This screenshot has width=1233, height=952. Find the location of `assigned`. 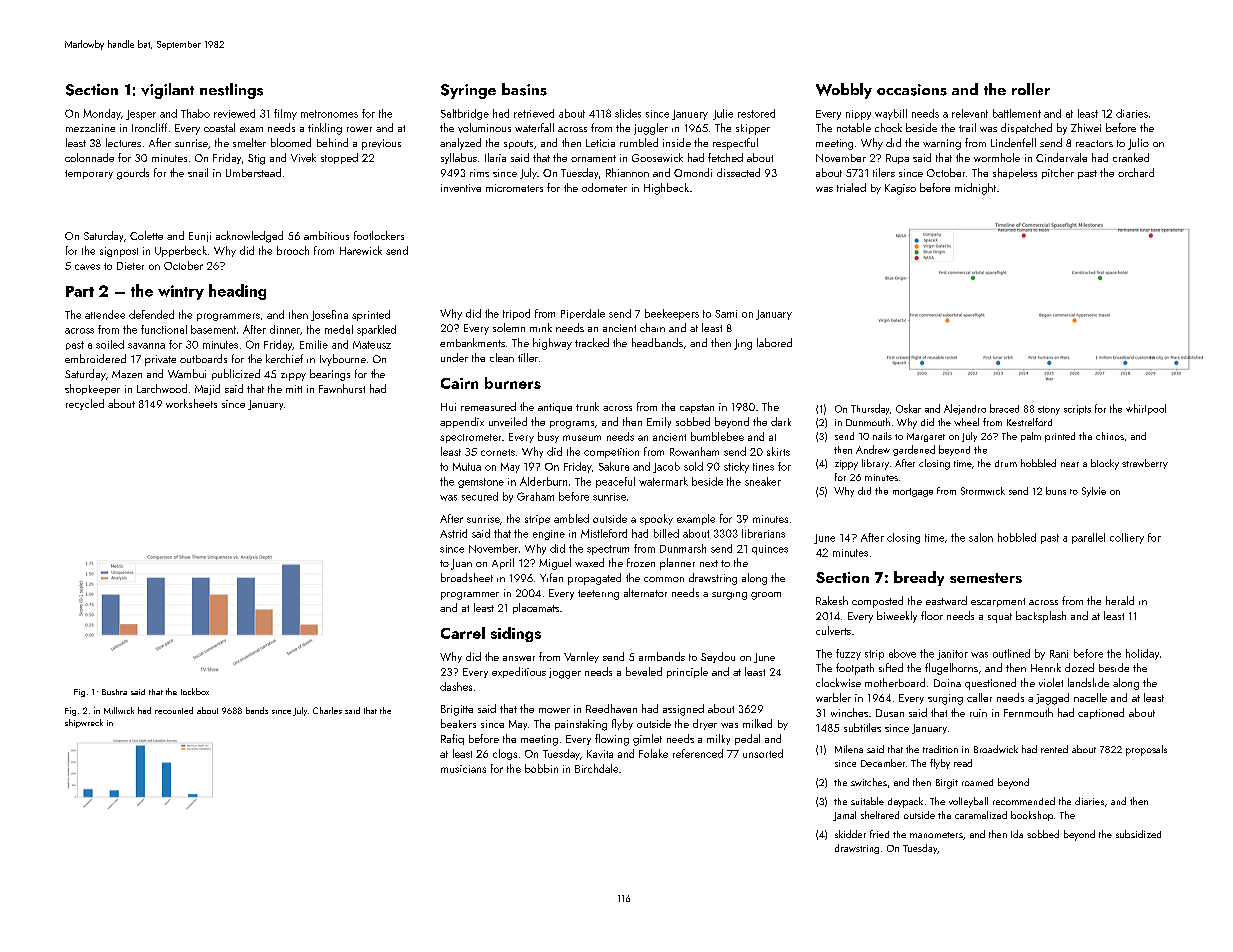

assigned is located at coordinates (683, 710).
